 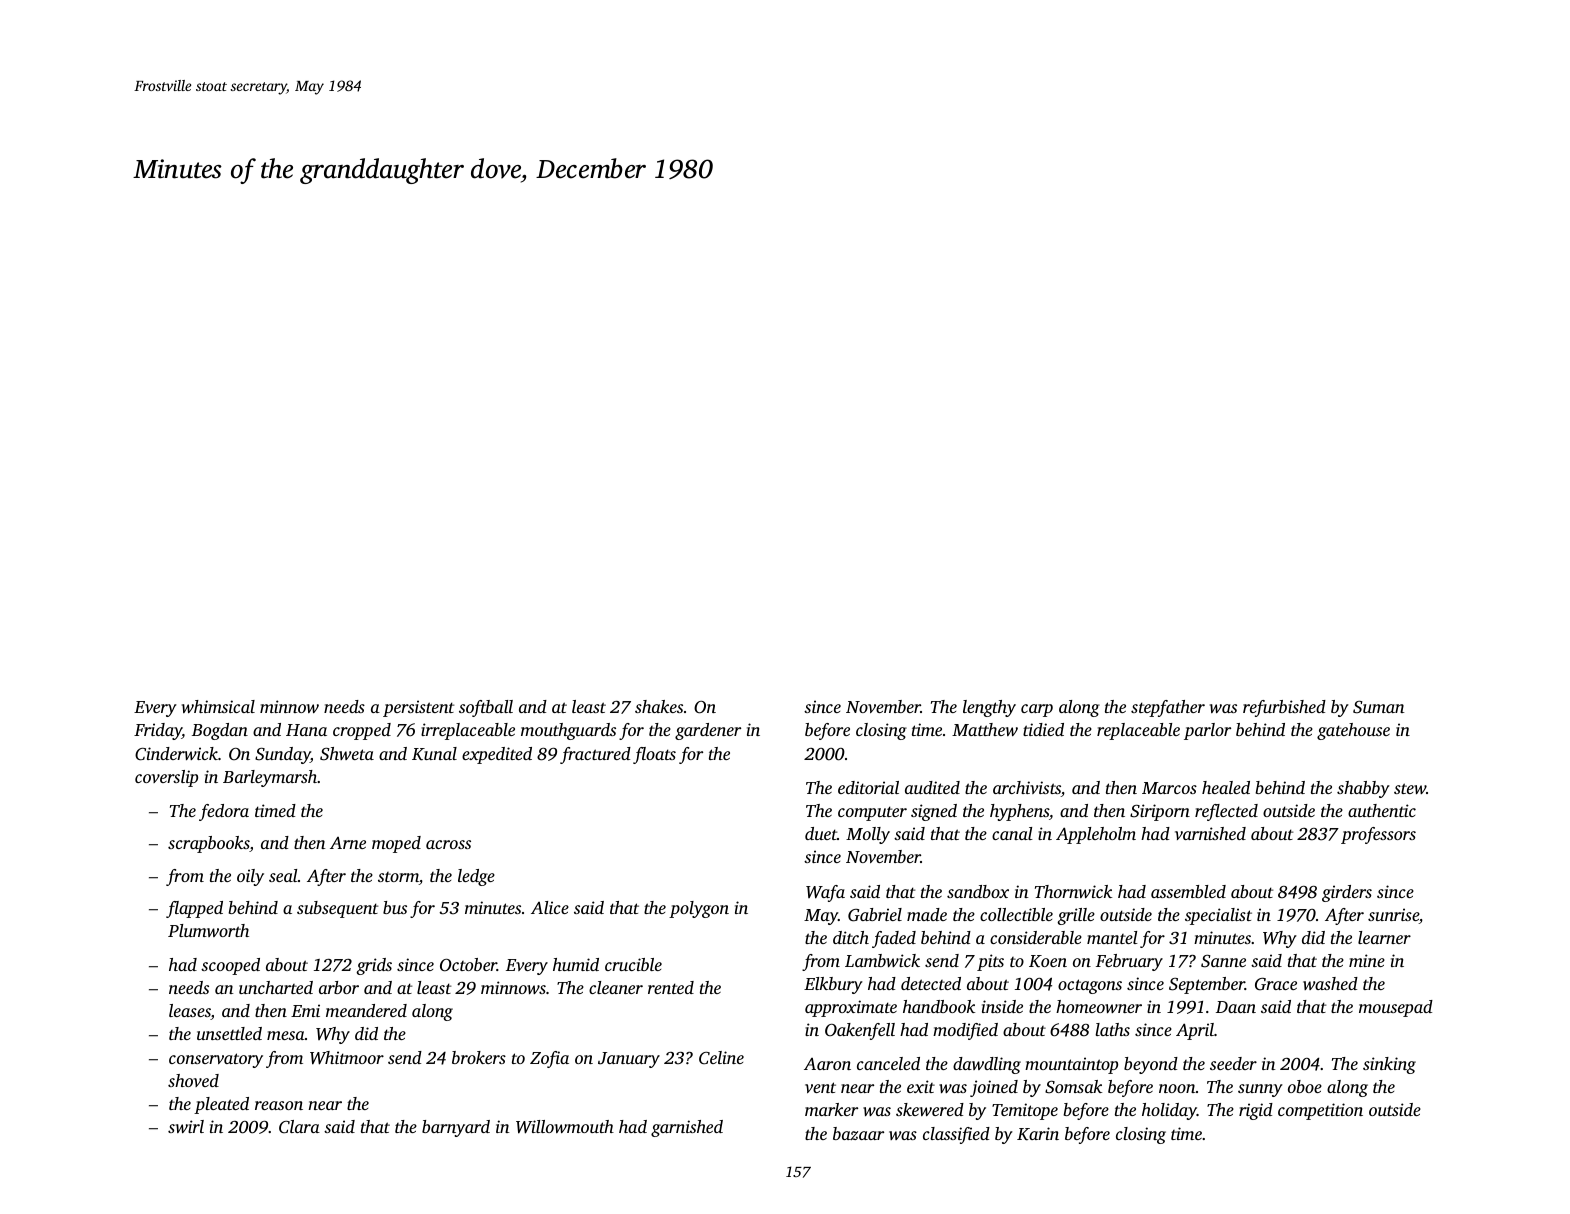 I want to click on brokers, so click(x=479, y=1057).
